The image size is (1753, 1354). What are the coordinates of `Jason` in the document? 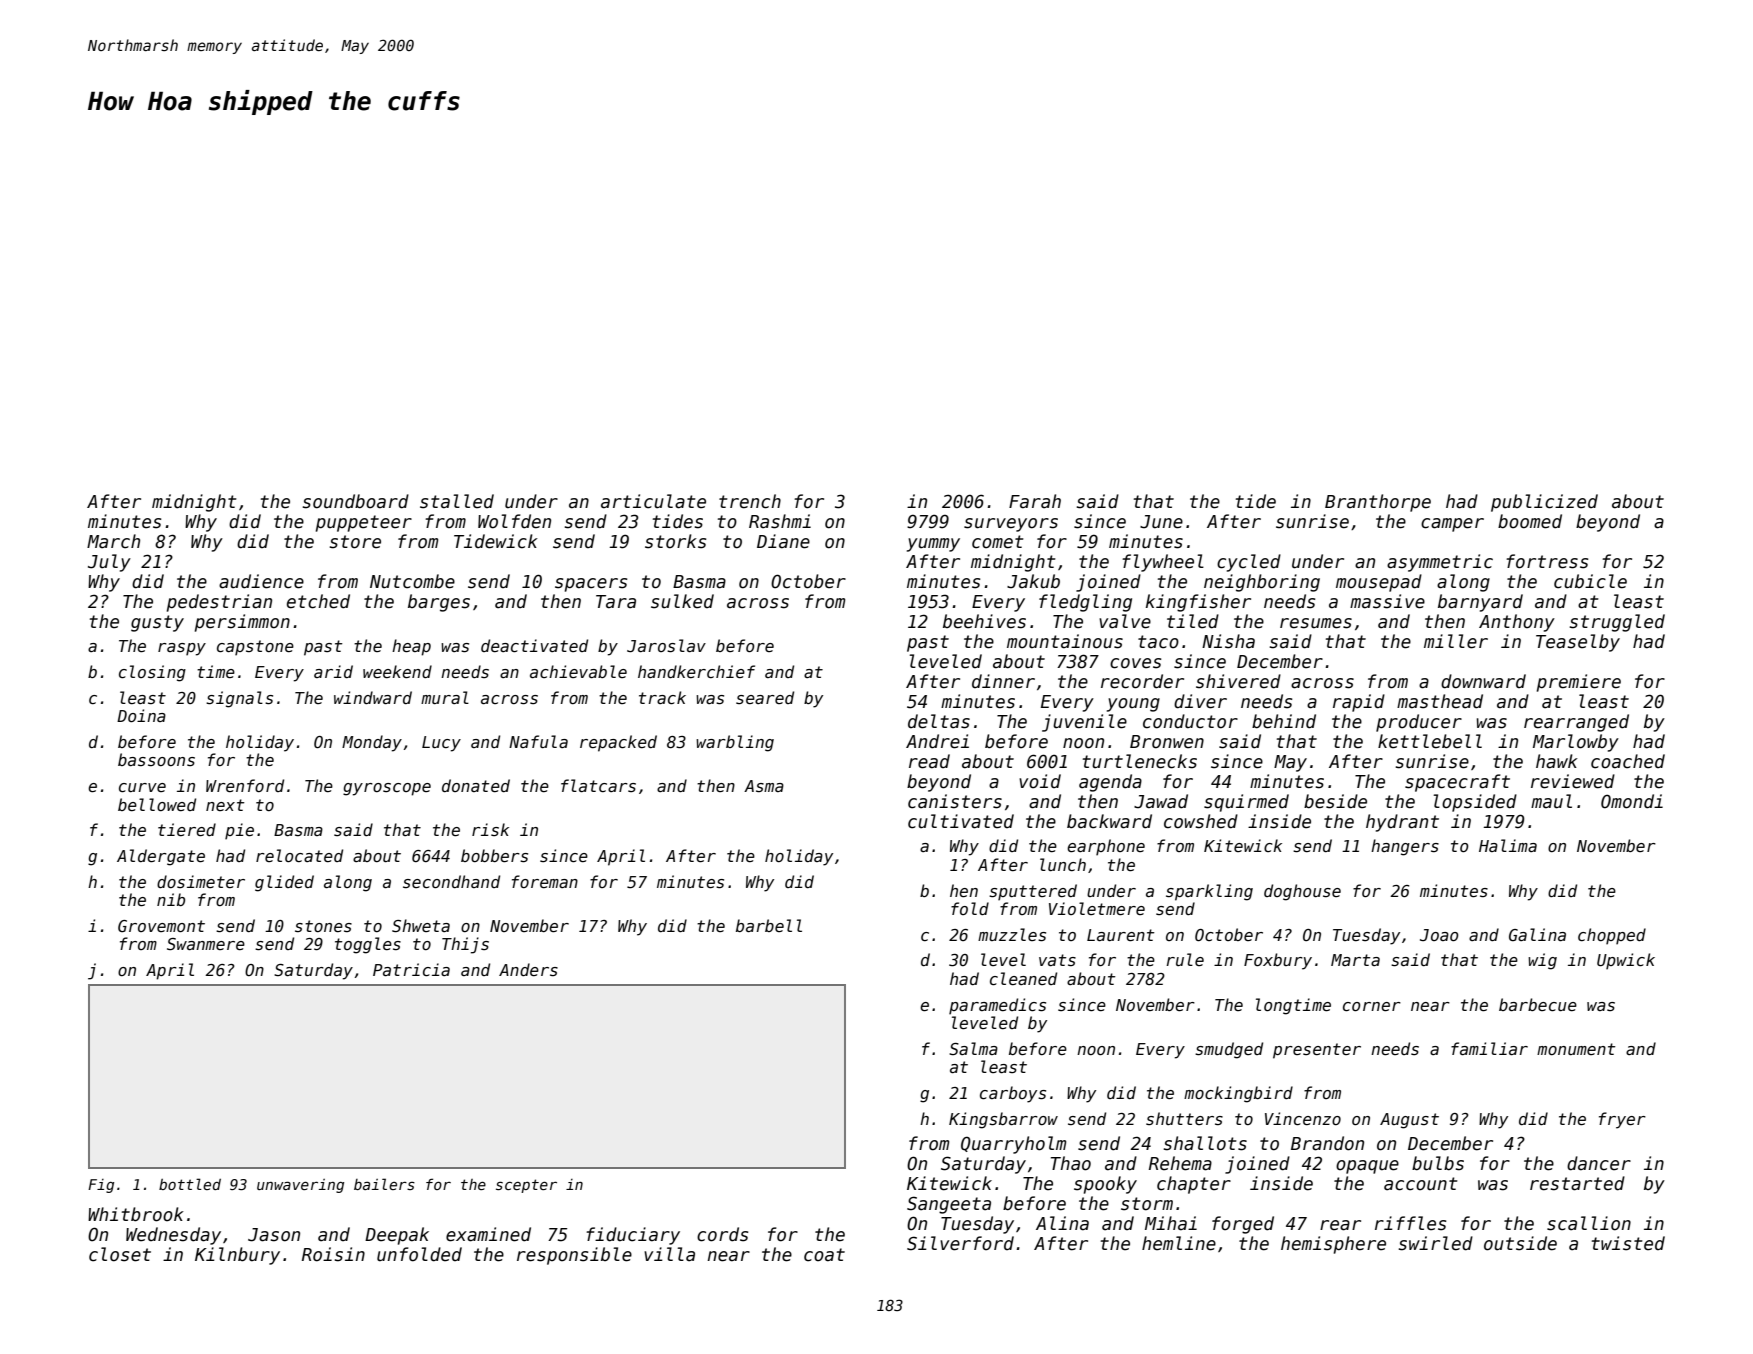 It's located at (274, 1235).
